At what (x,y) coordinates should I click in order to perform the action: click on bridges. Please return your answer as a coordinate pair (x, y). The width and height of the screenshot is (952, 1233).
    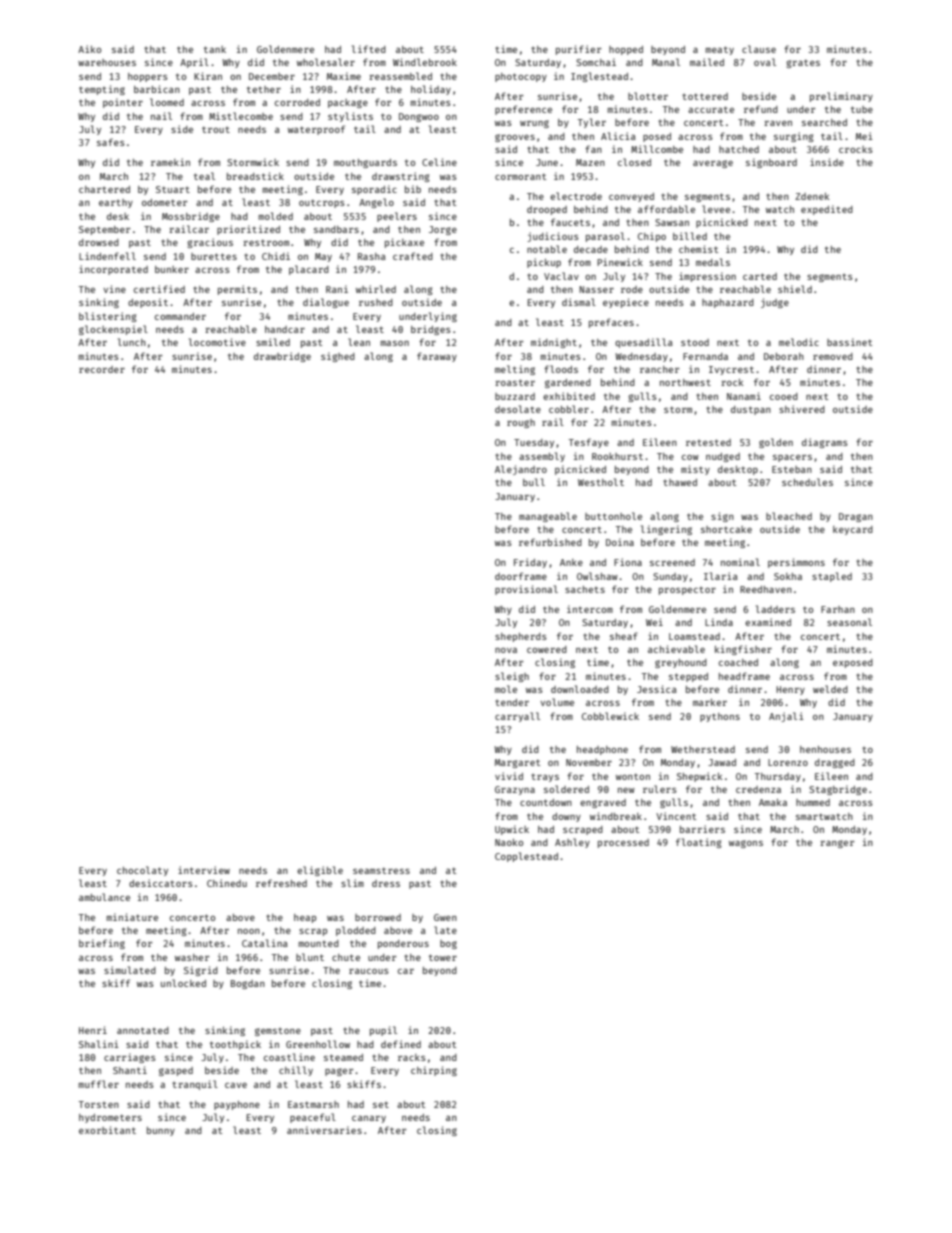
    Looking at the image, I should click on (431, 330).
